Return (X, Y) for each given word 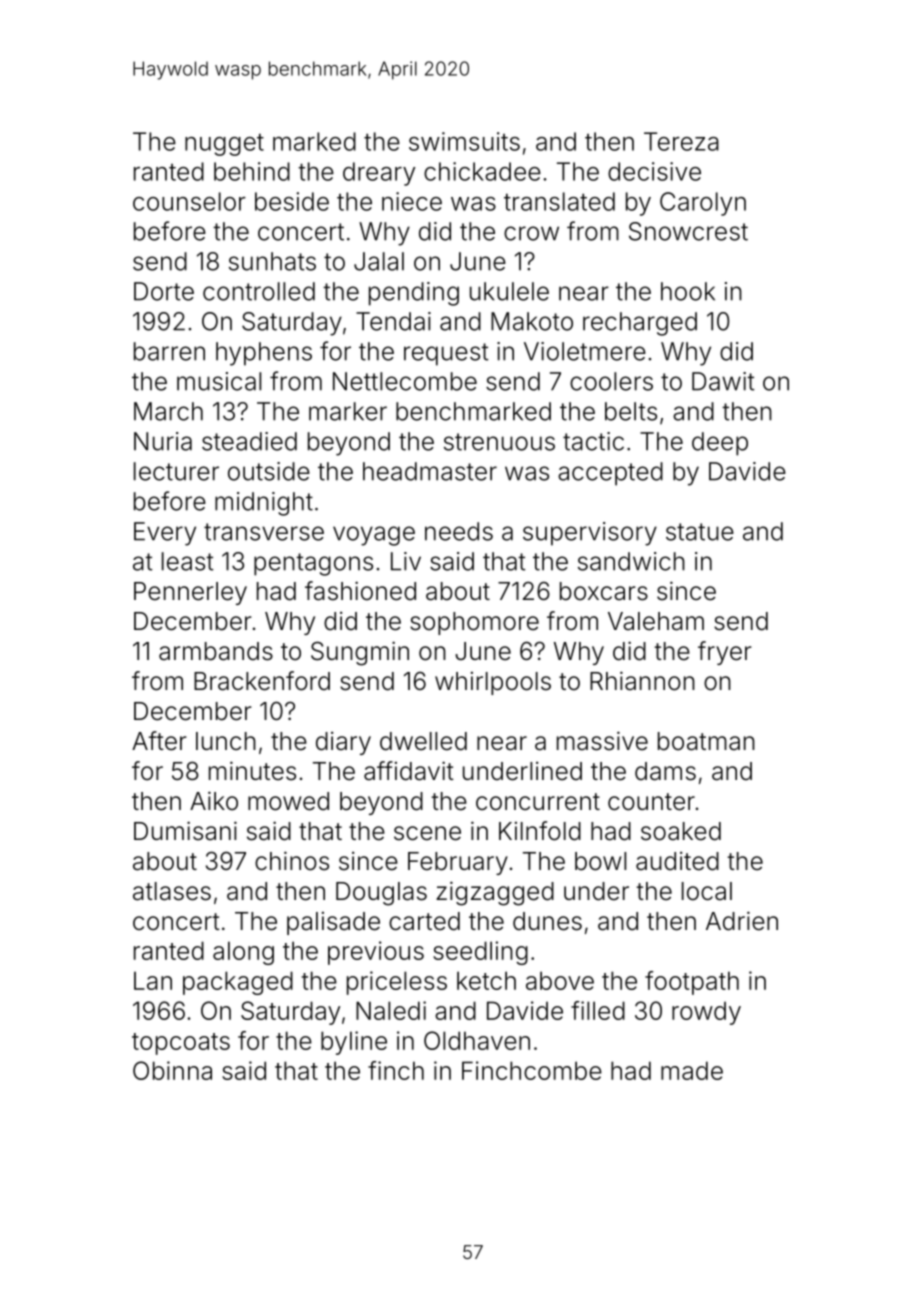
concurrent (538, 802)
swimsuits (464, 141)
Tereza (681, 141)
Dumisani (185, 831)
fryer (725, 653)
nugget (224, 144)
